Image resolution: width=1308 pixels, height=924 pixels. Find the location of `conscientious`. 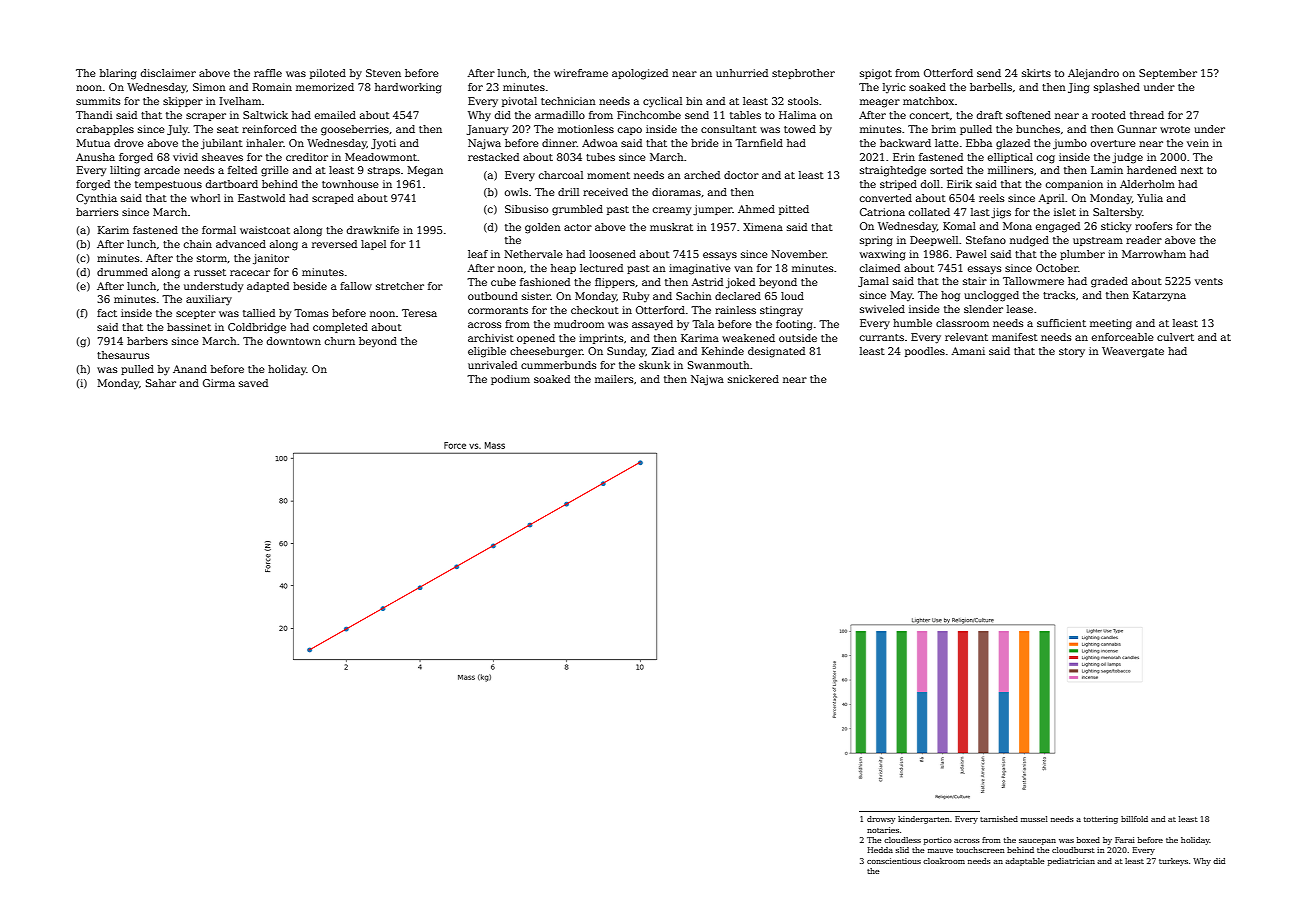

conscientious is located at coordinates (894, 861).
